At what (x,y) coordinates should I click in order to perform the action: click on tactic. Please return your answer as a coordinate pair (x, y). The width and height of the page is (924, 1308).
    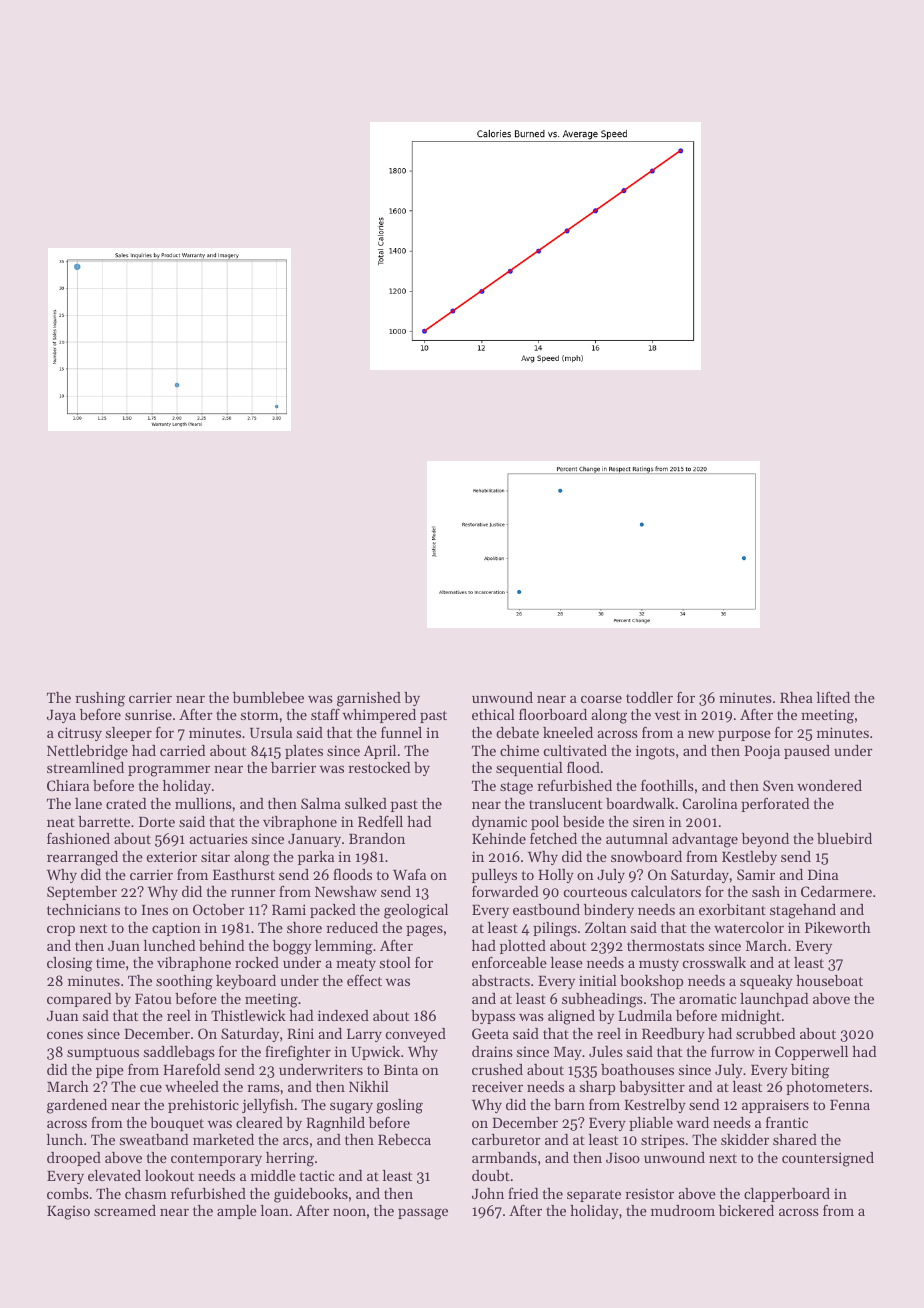
    Looking at the image, I should click on (317, 1176).
